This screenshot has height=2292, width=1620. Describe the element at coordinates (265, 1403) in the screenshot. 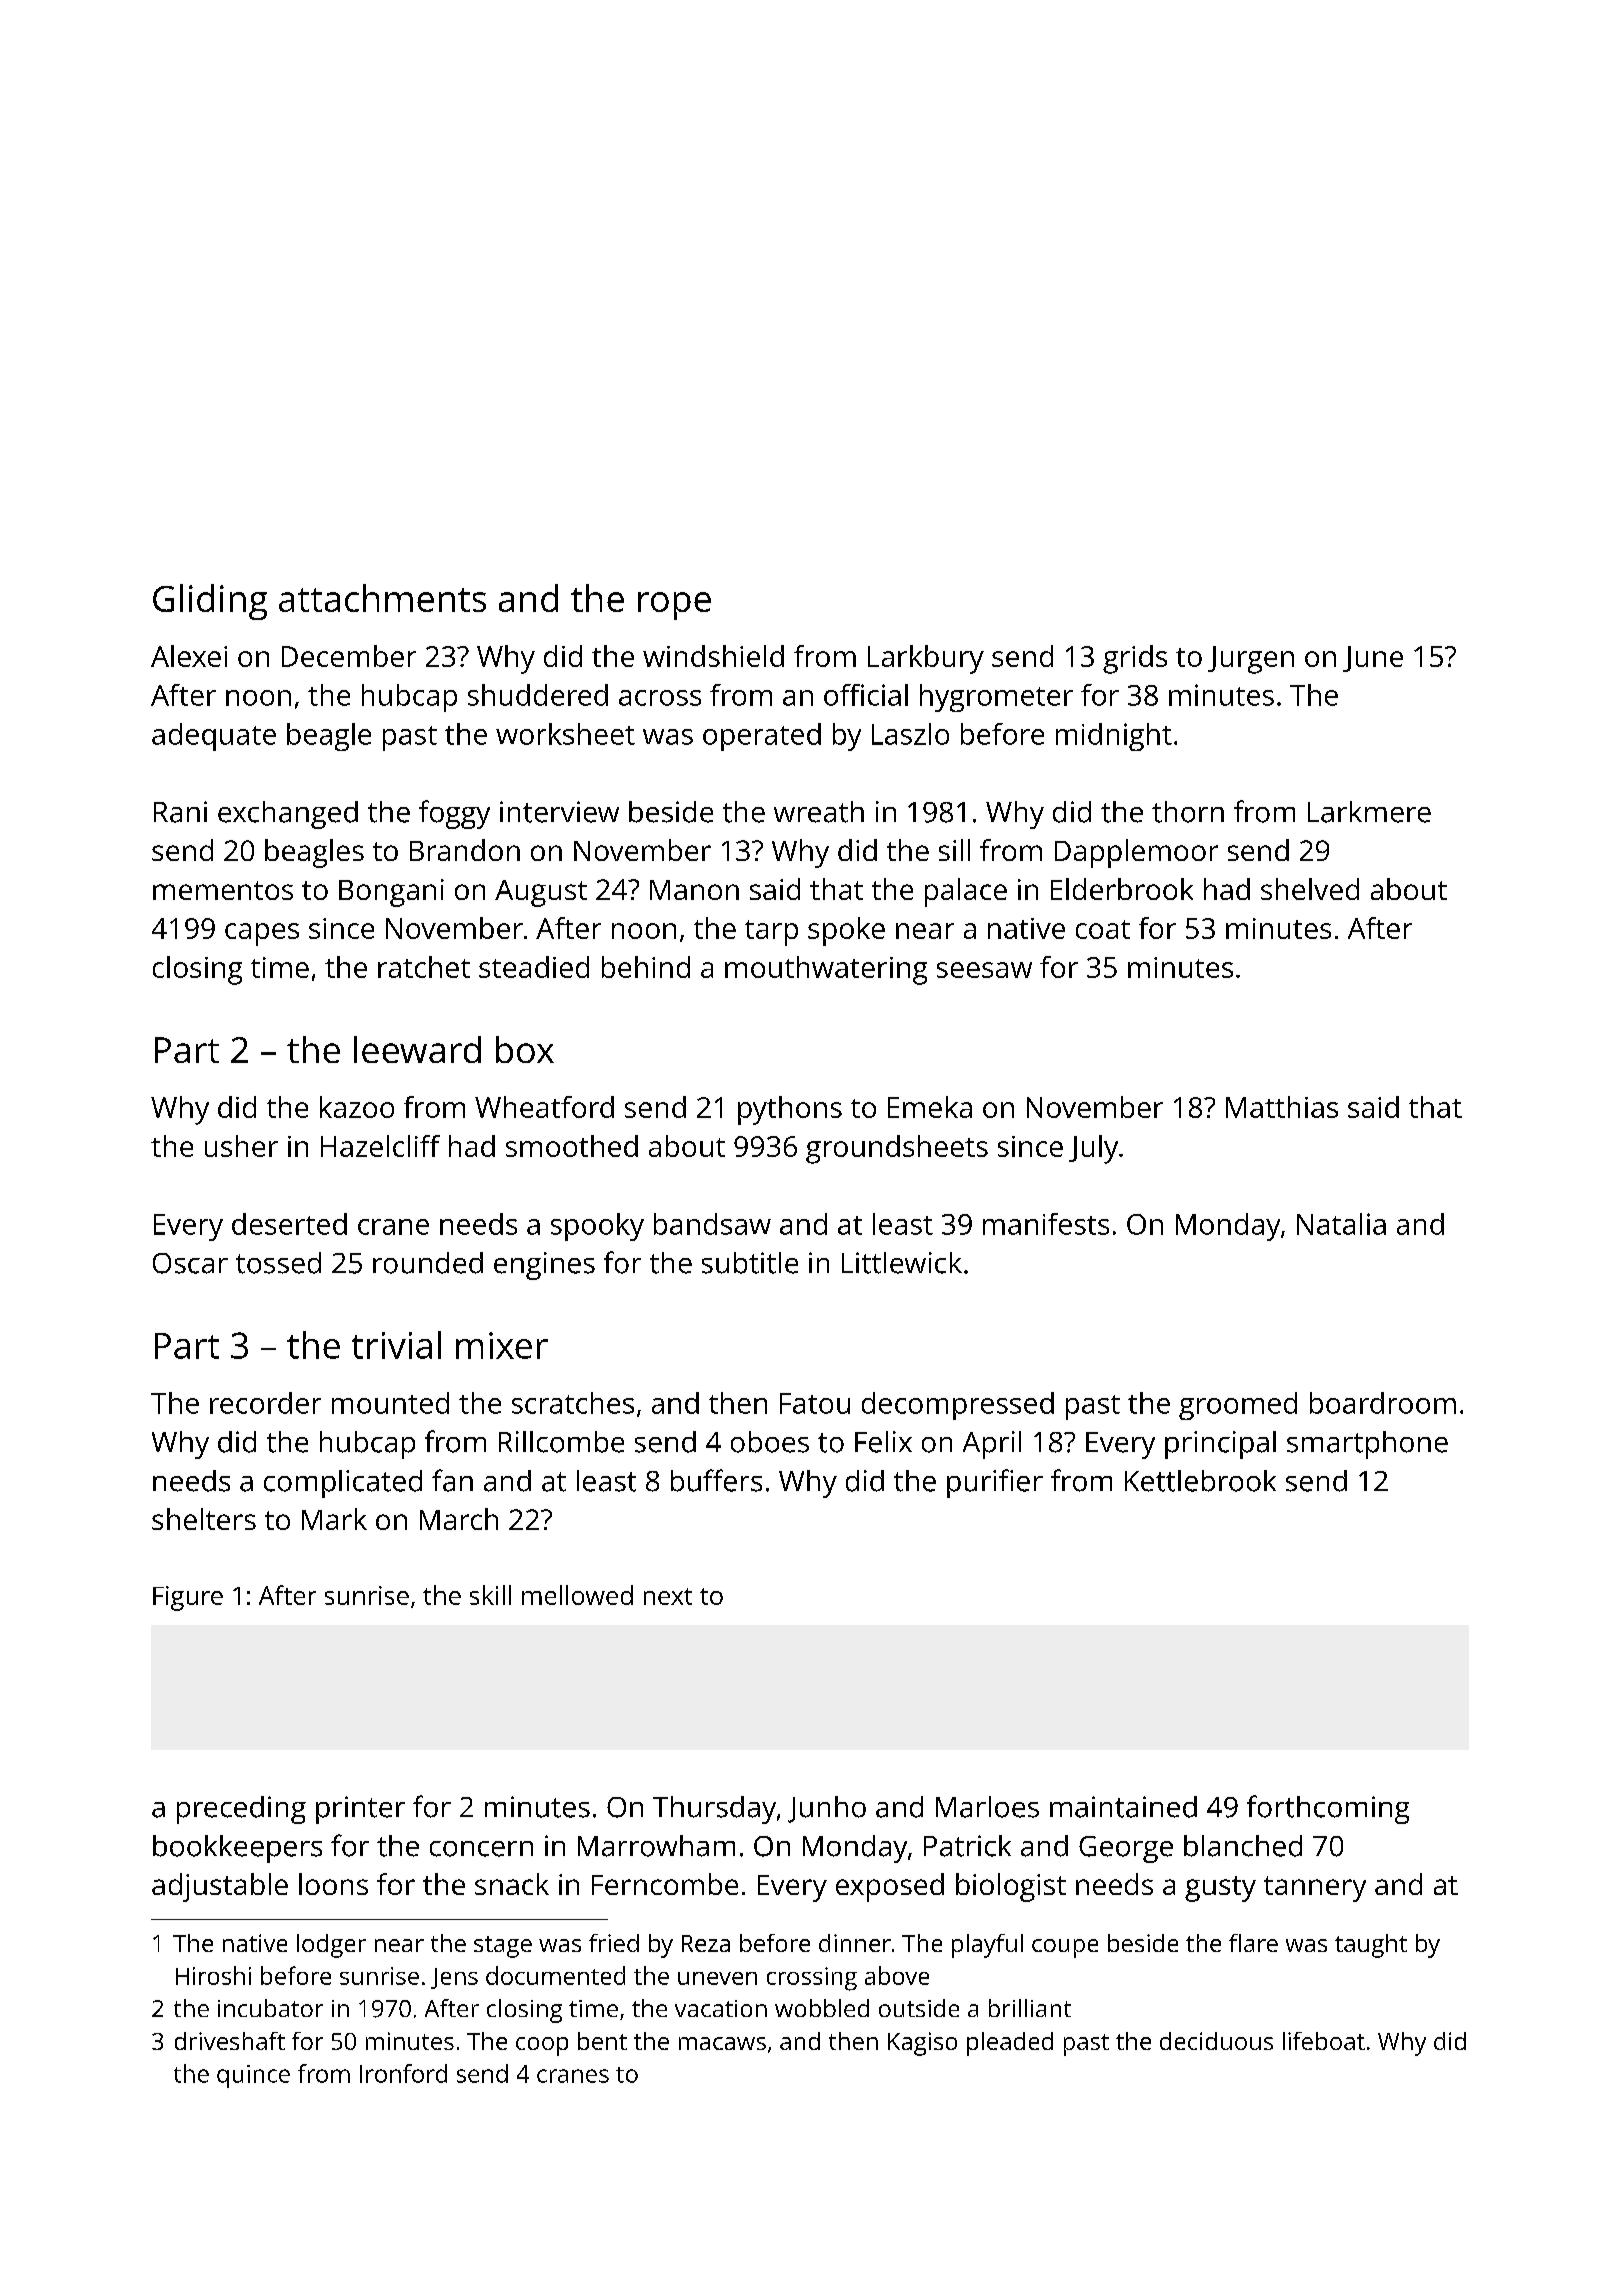

I see `recorder` at that location.
